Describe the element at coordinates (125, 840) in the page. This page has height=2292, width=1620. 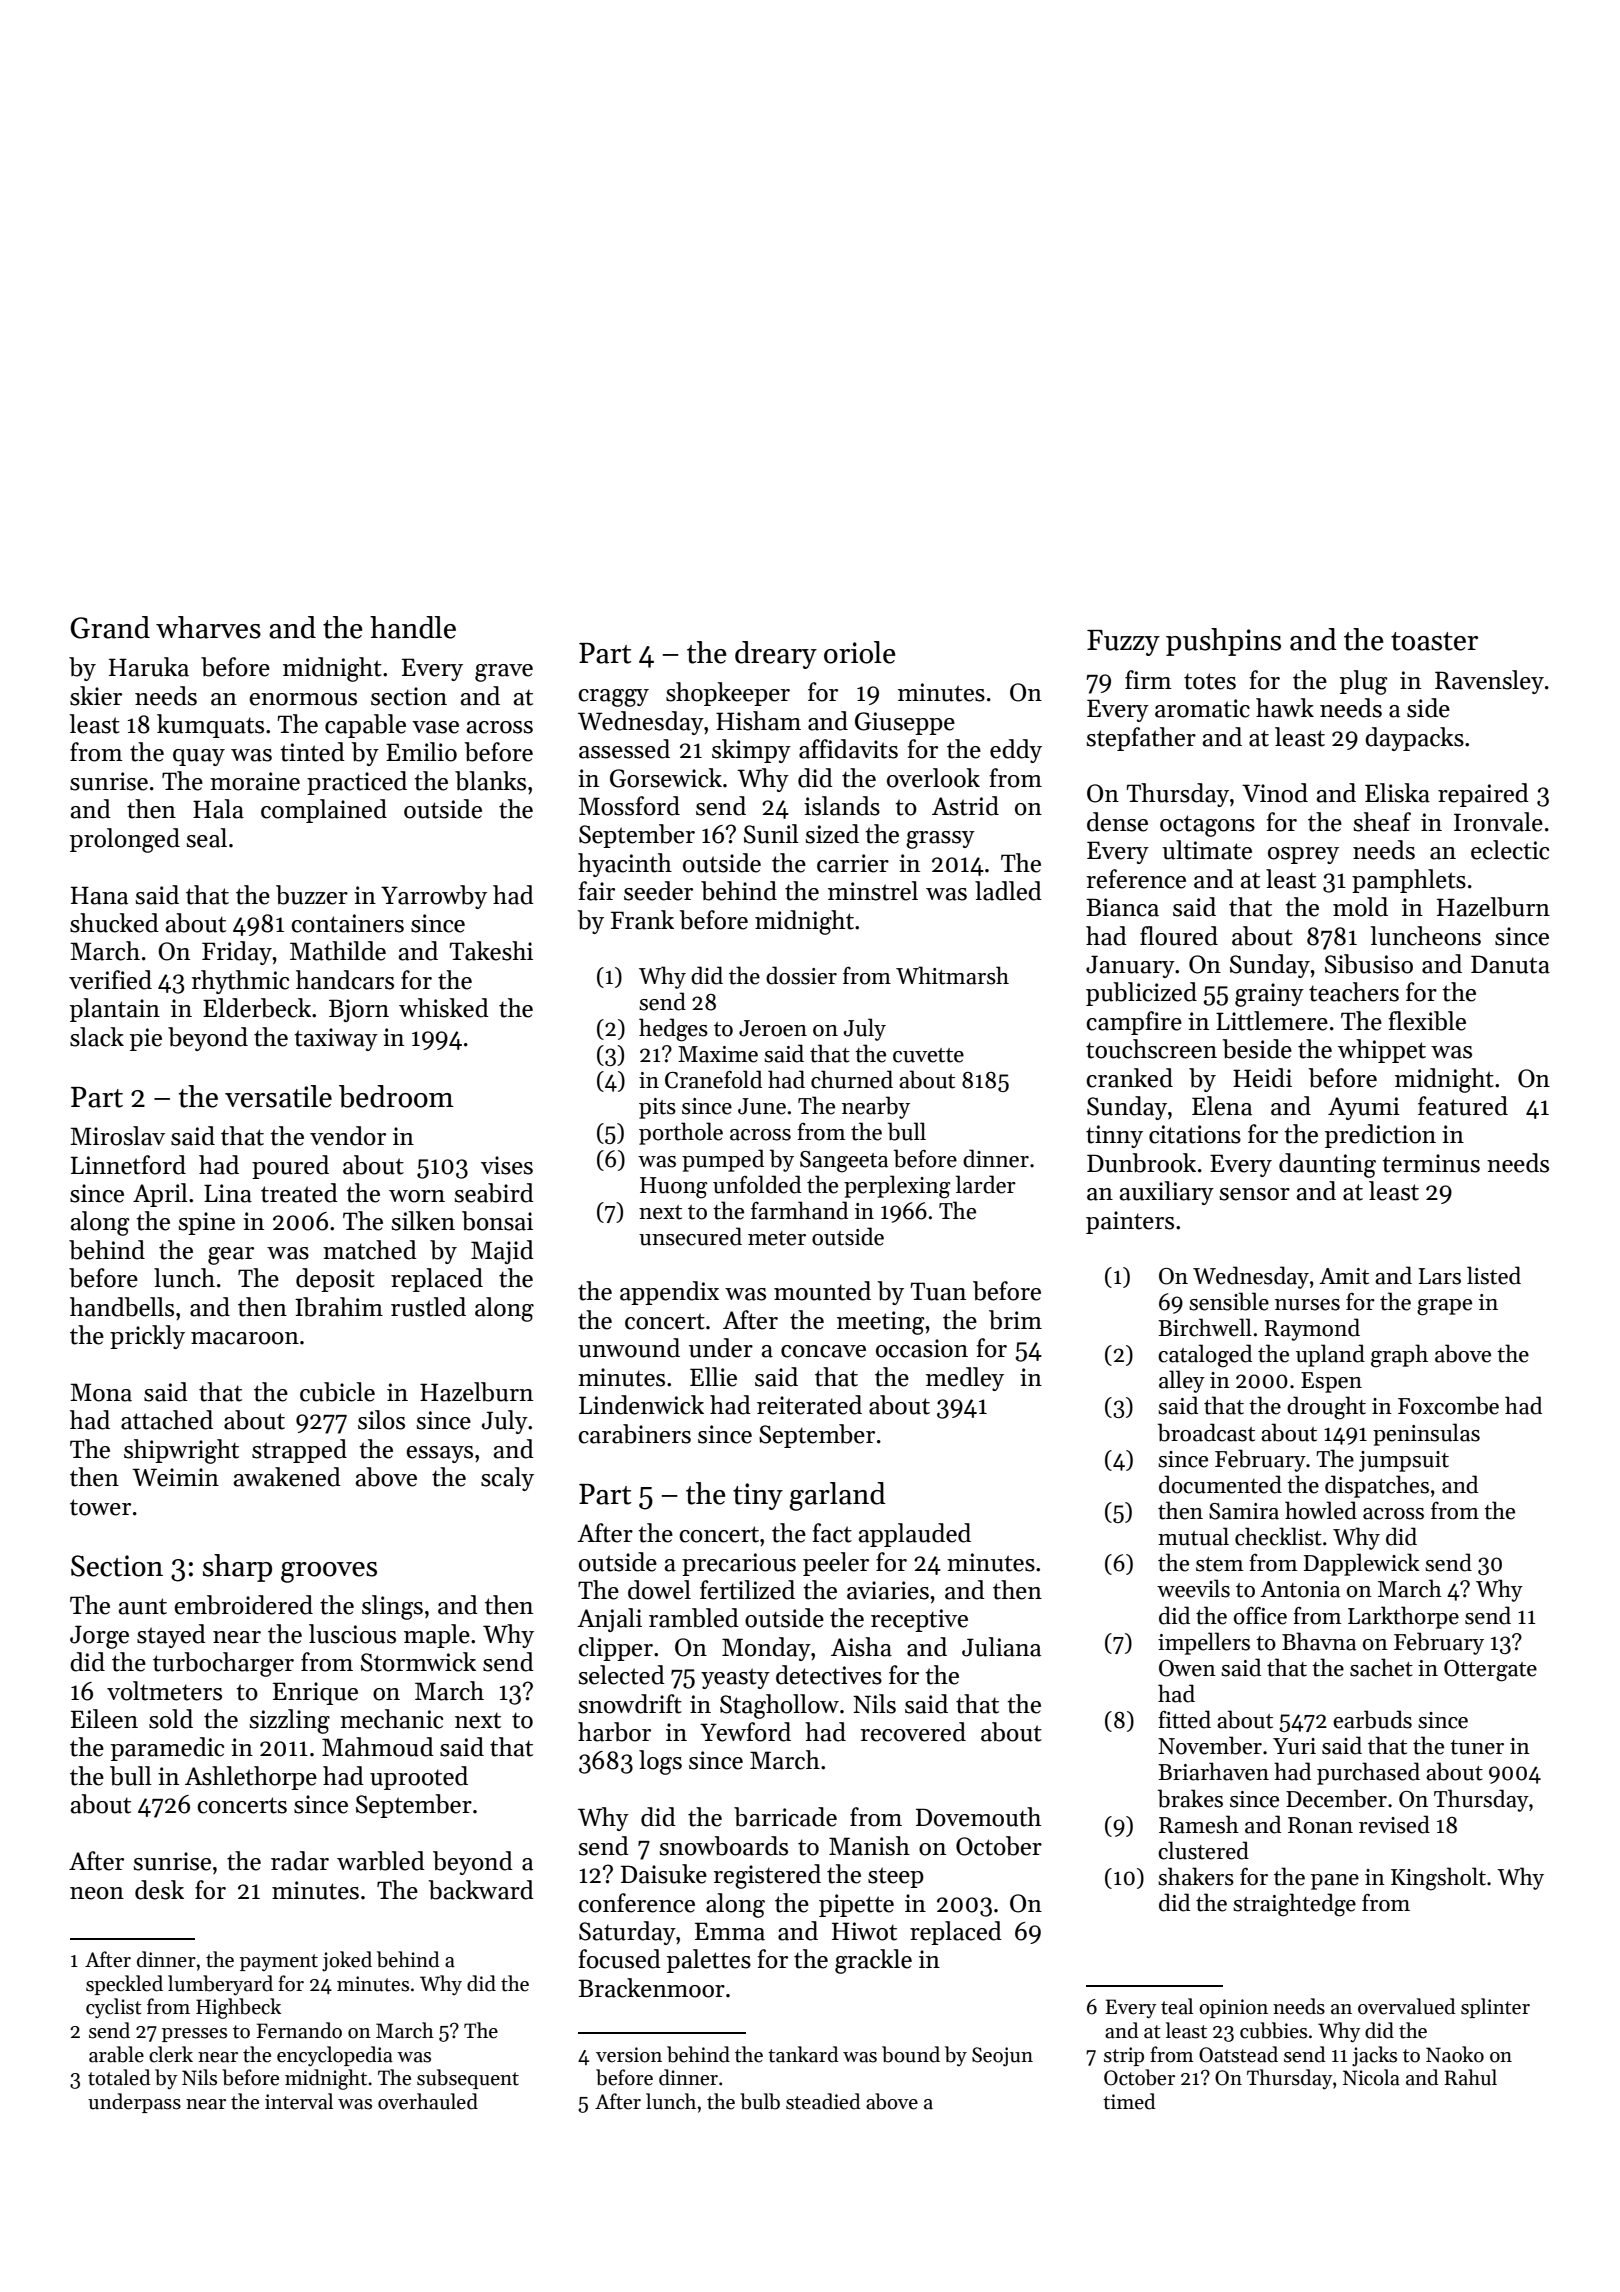
I see `prolonged` at that location.
